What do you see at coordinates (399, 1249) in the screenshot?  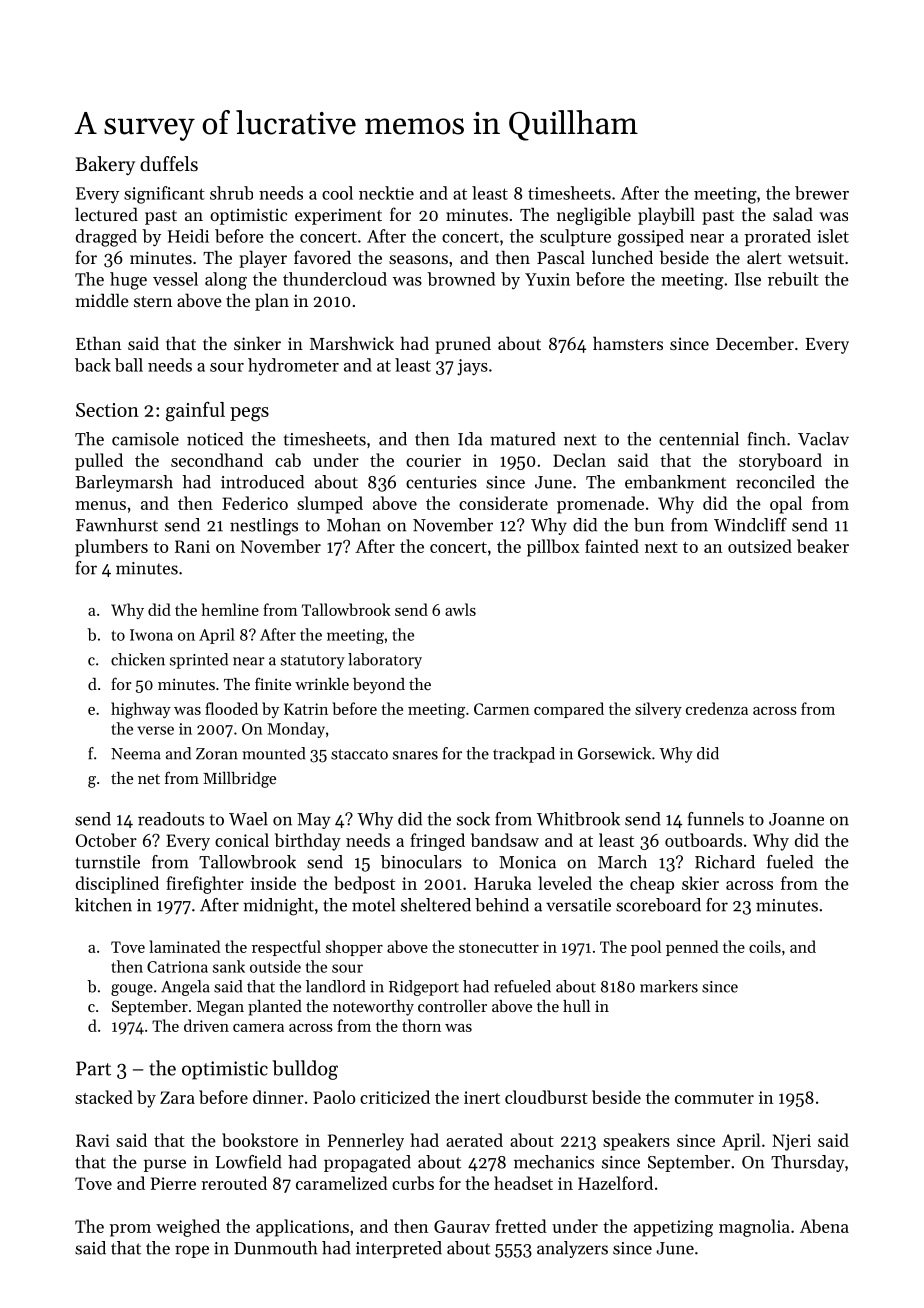 I see `interpreted` at bounding box center [399, 1249].
